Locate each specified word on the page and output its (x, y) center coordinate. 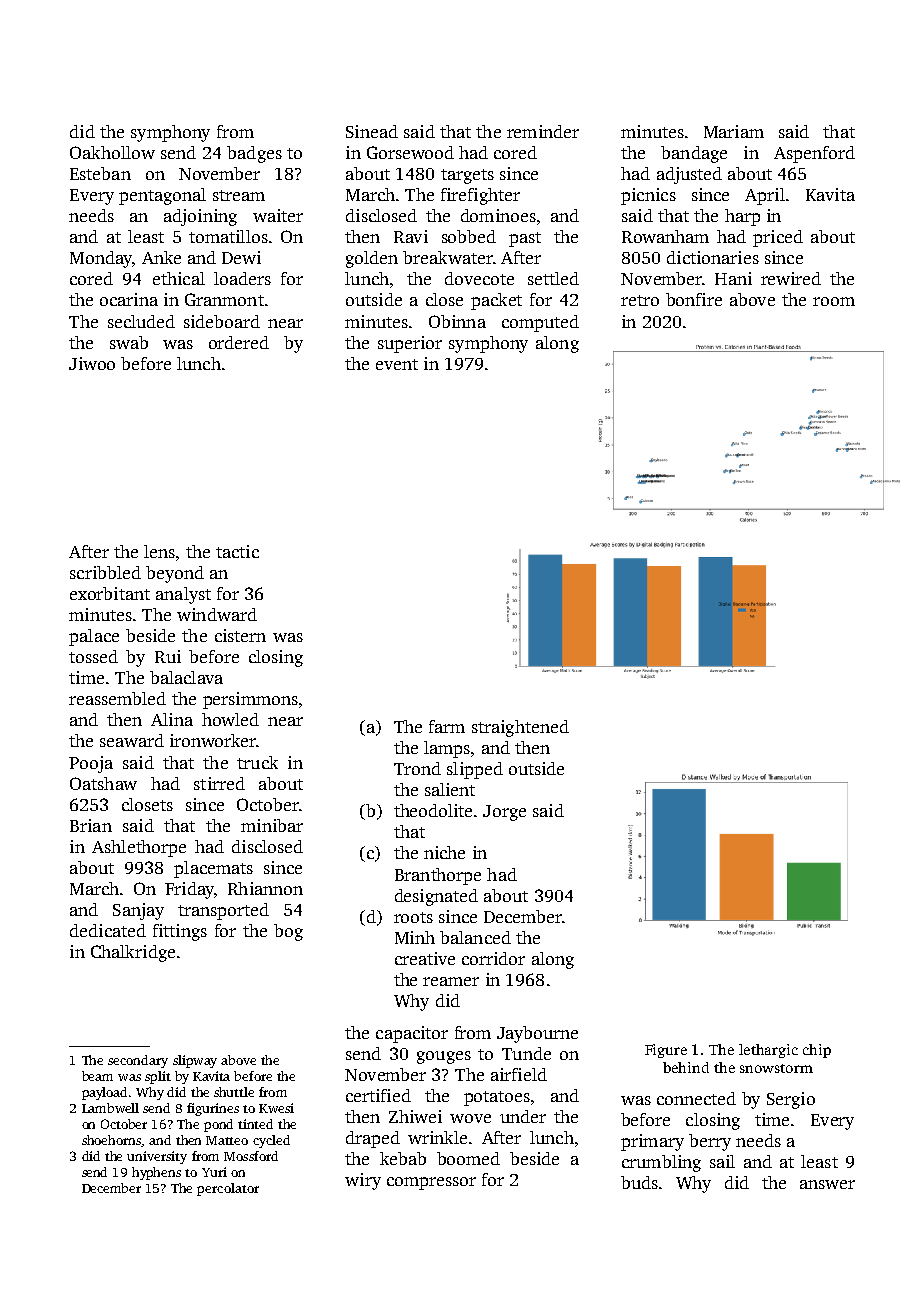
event (397, 364)
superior (410, 344)
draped (373, 1139)
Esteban (100, 173)
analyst (183, 595)
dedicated (108, 930)
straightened (520, 728)
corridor (493, 958)
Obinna (457, 321)
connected (696, 1098)
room (834, 301)
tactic (237, 551)
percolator (228, 1189)
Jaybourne (537, 1034)
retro (640, 300)
